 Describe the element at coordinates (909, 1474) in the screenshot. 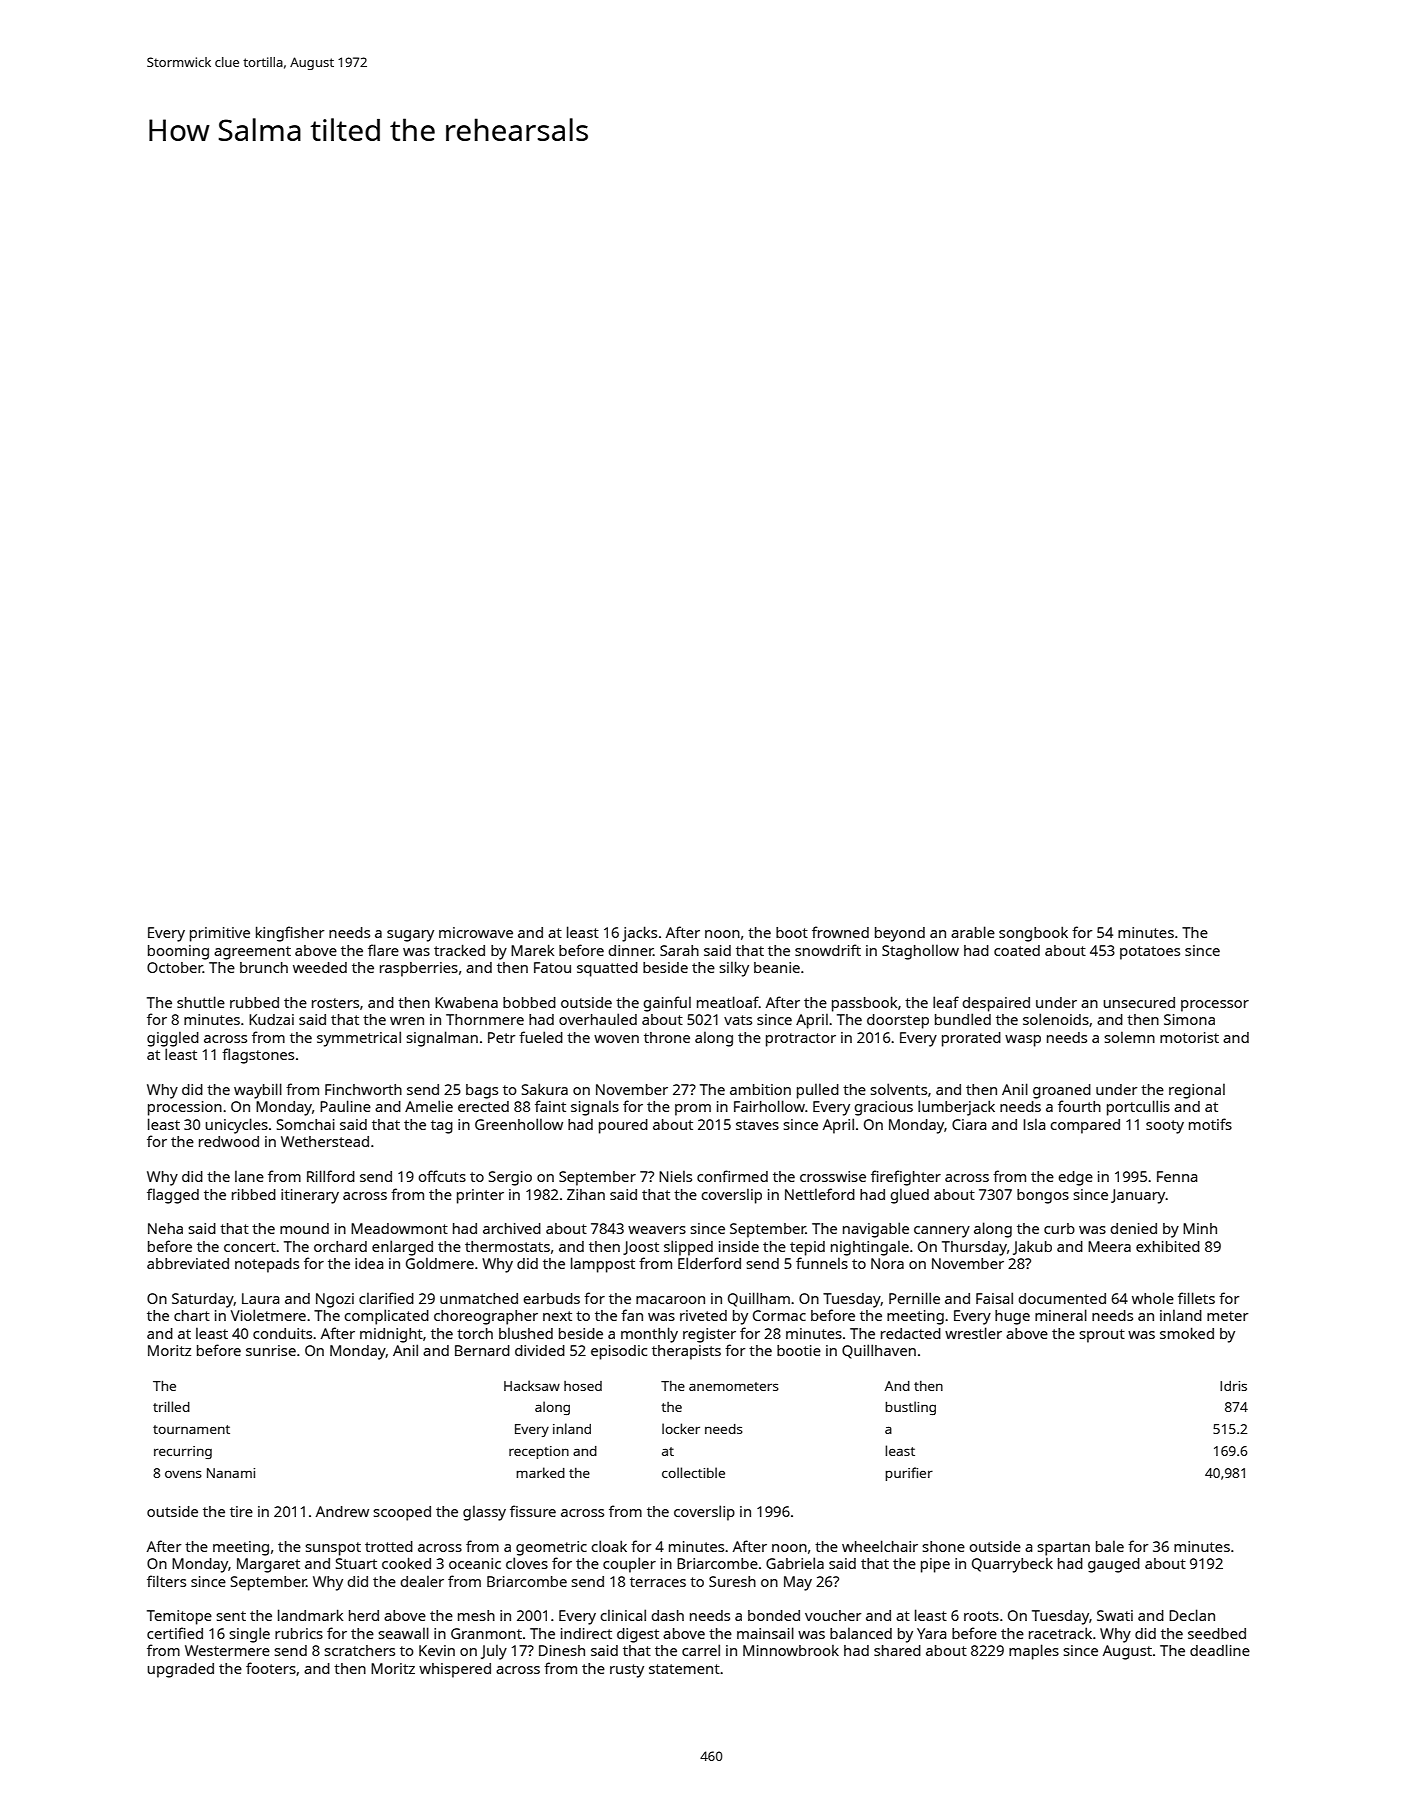

I see `purifier` at that location.
